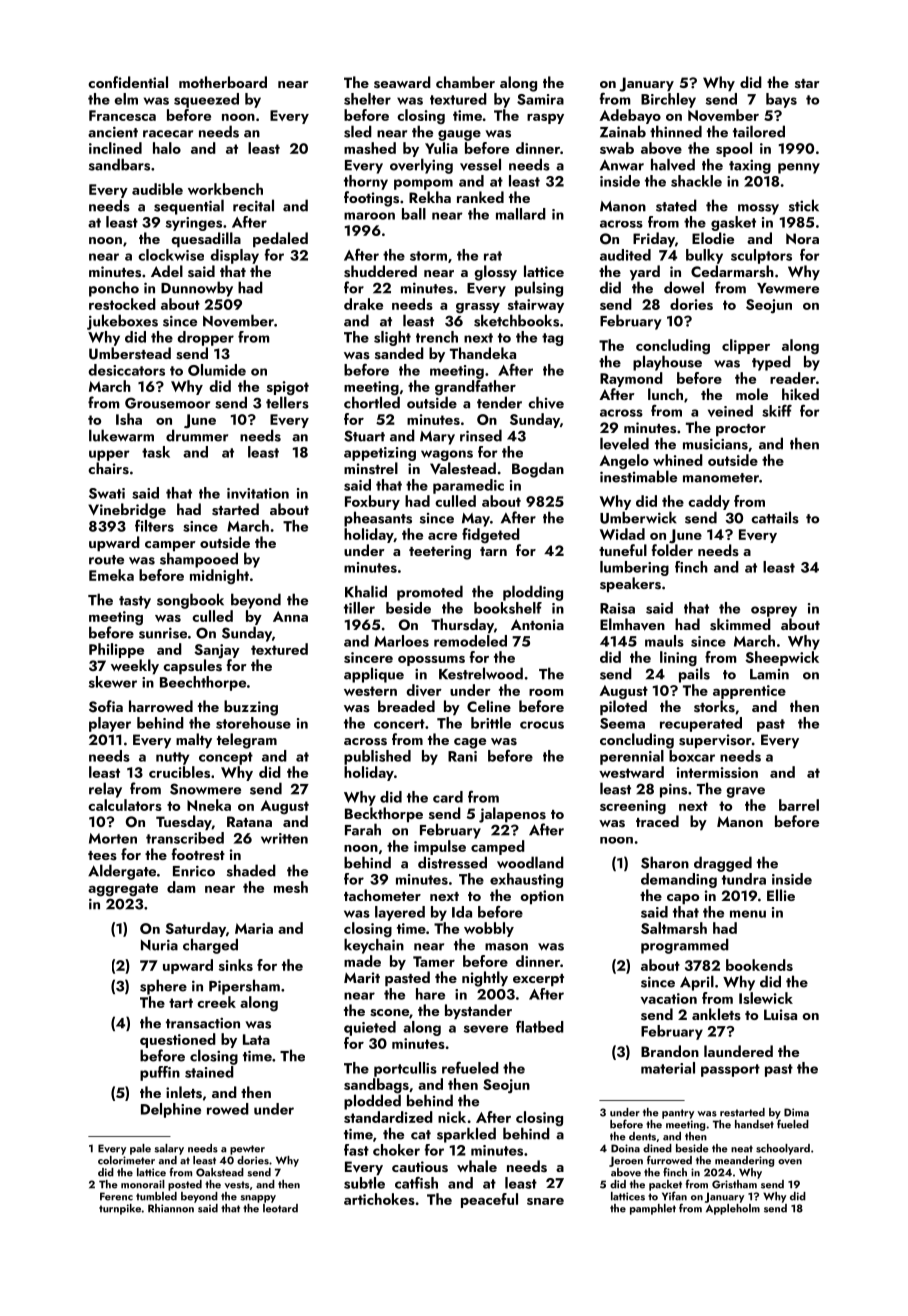 This screenshot has width=908, height=1316. What do you see at coordinates (127, 511) in the screenshot?
I see `Vinebridge` at bounding box center [127, 511].
